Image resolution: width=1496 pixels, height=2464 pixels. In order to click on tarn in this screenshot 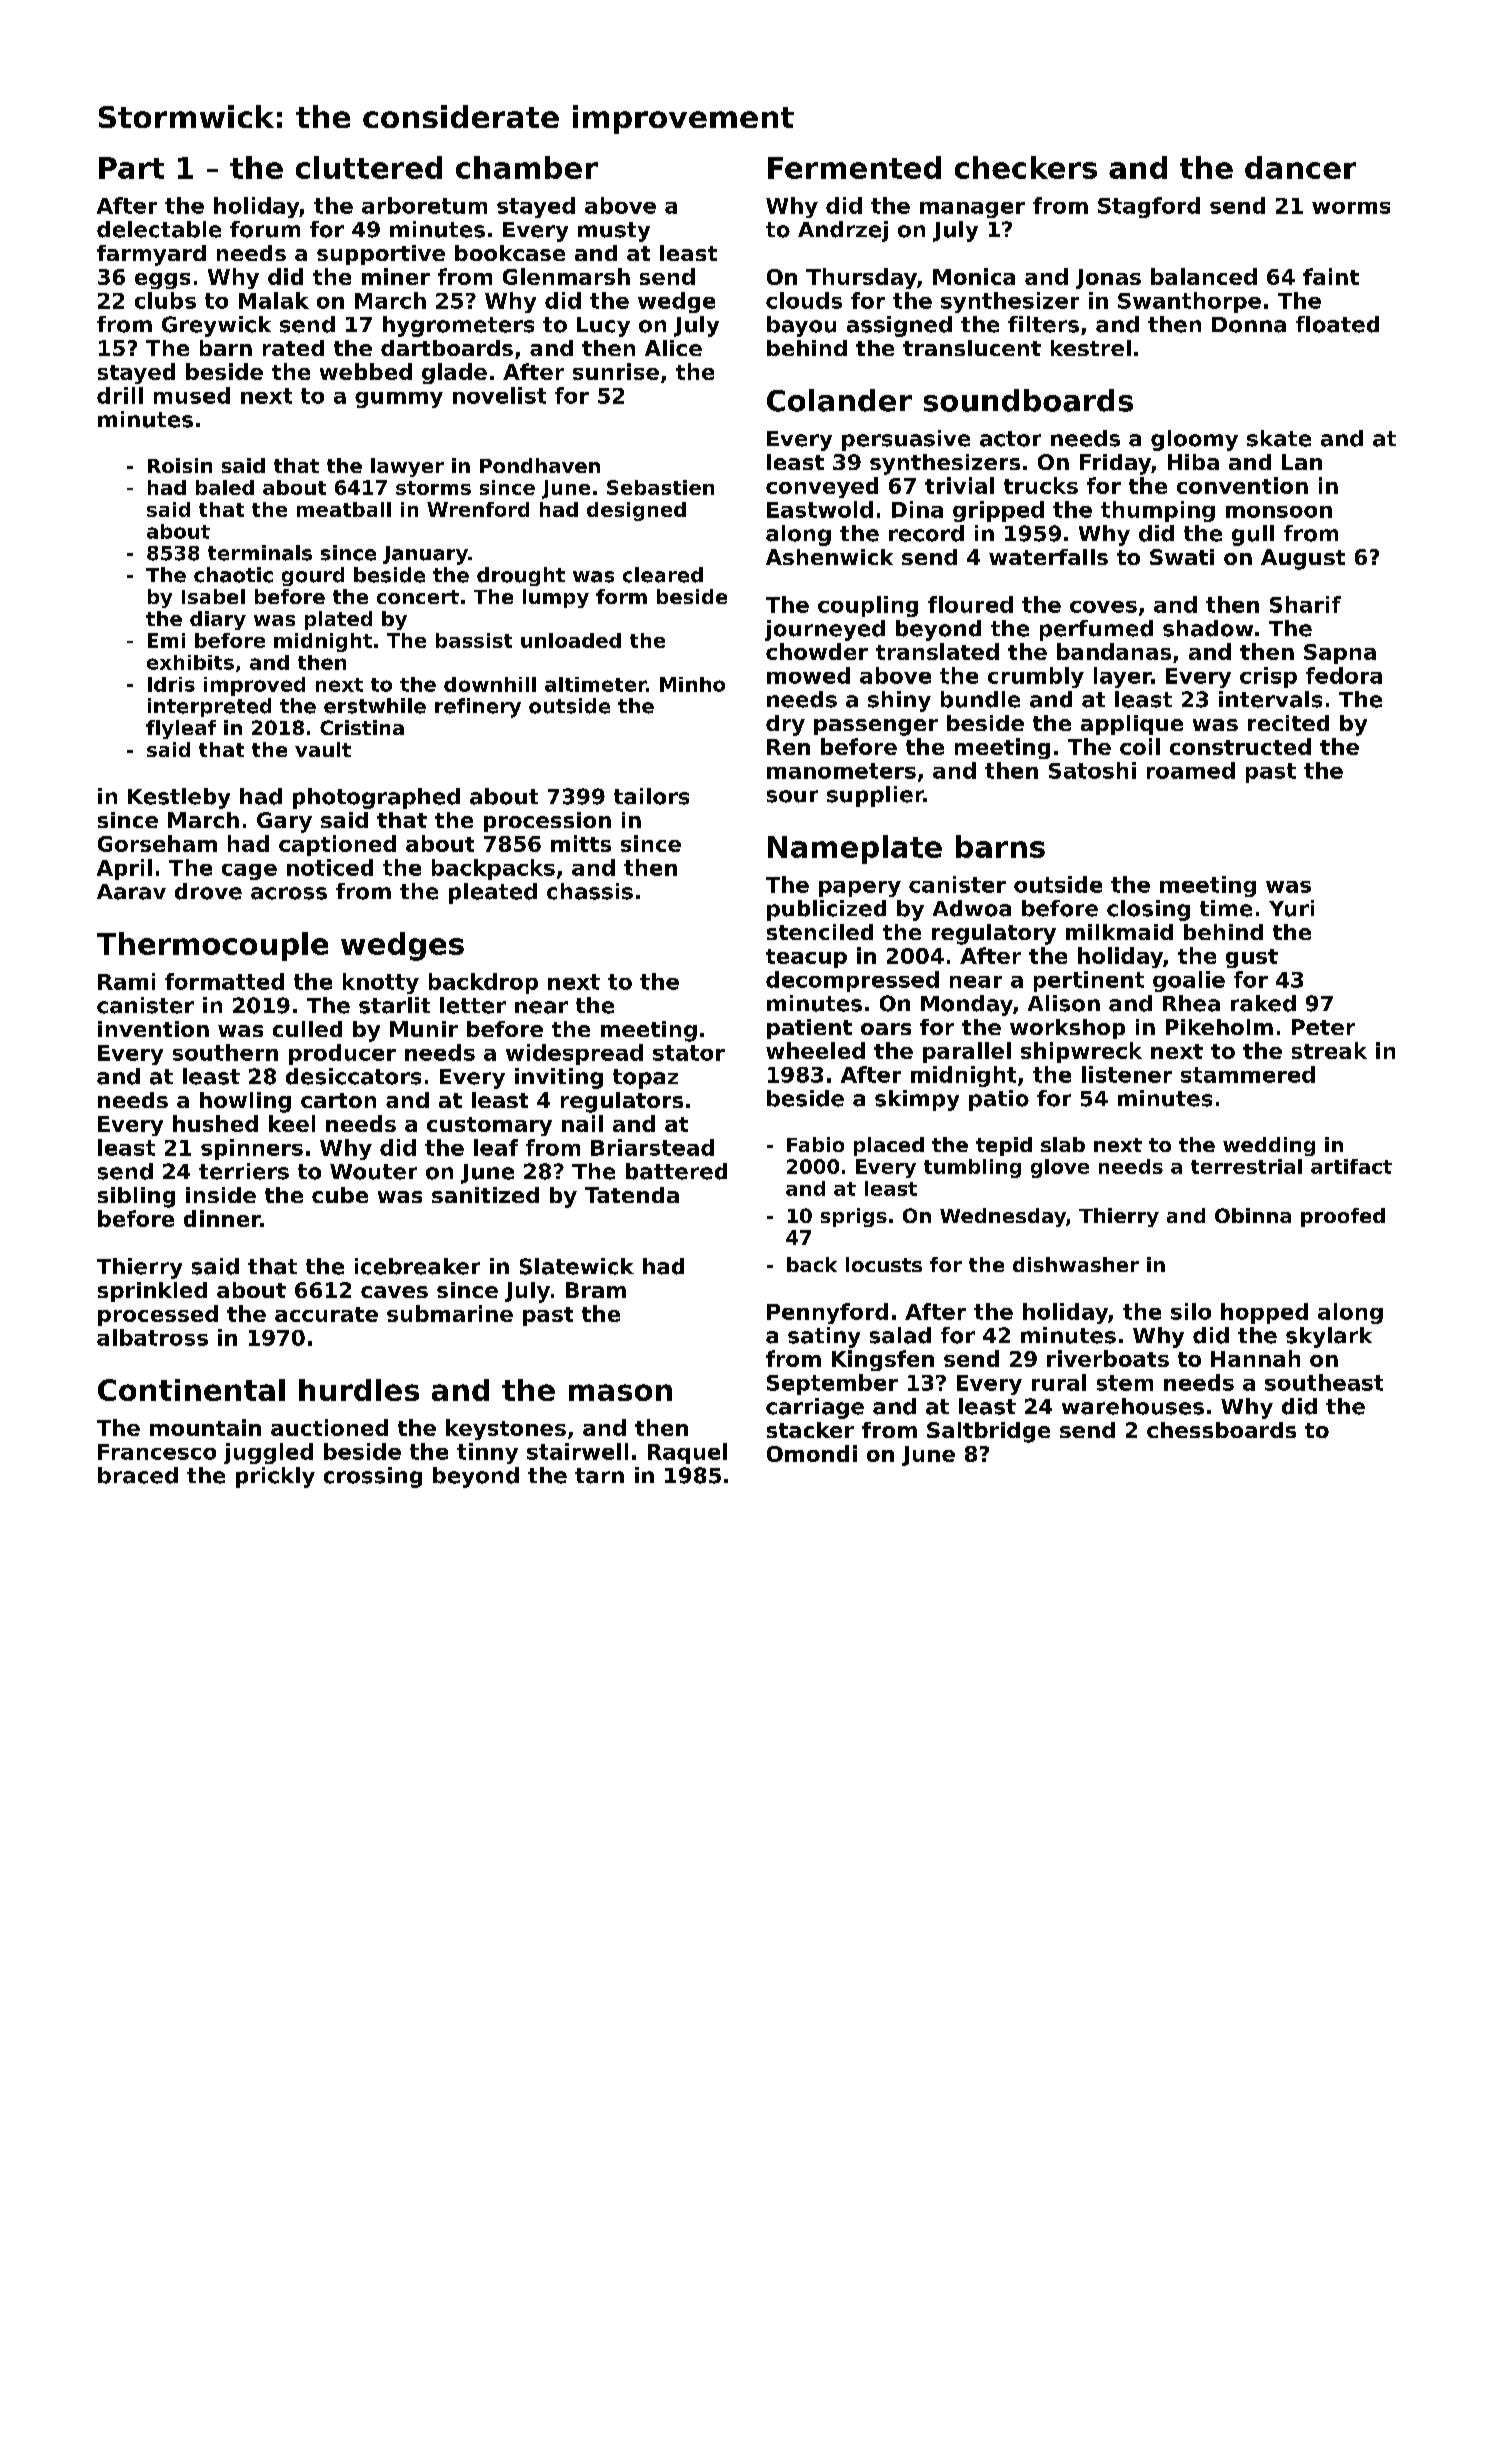, I will do `click(599, 1476)`.
